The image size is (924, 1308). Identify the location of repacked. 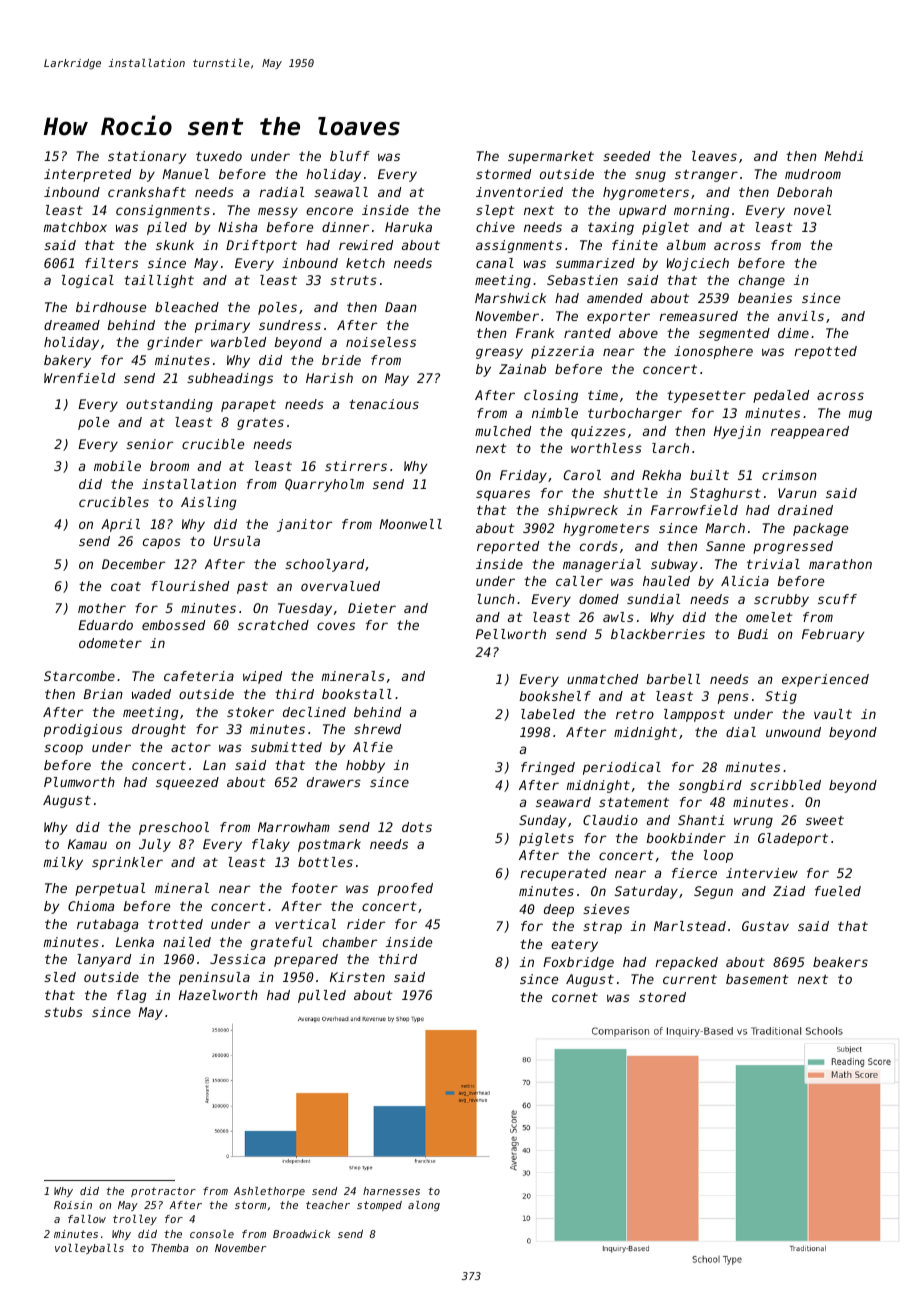
(686, 963).
